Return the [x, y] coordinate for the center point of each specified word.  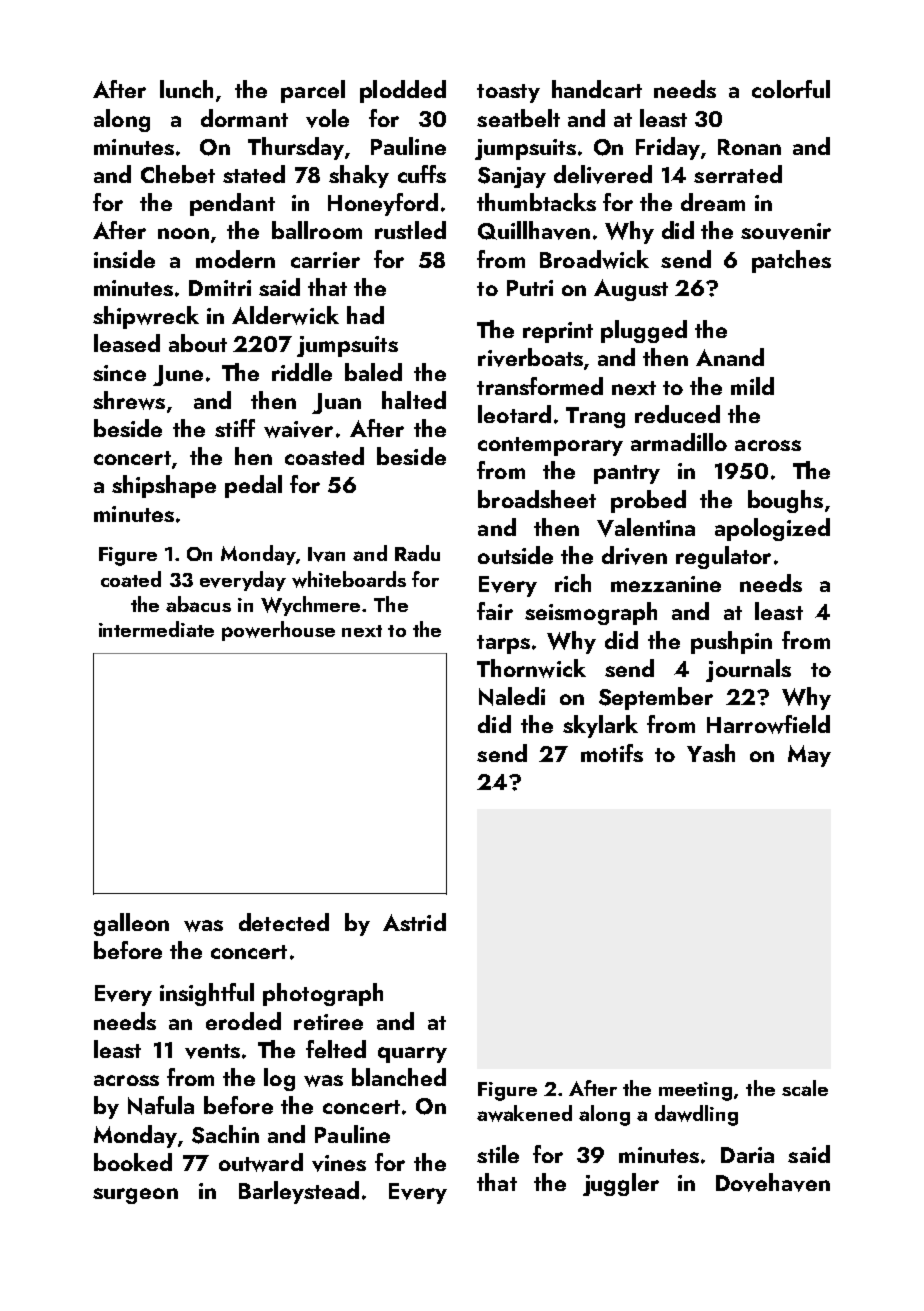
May [809, 756]
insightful [207, 994]
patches [791, 261]
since [119, 373]
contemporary [550, 446]
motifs [612, 753]
